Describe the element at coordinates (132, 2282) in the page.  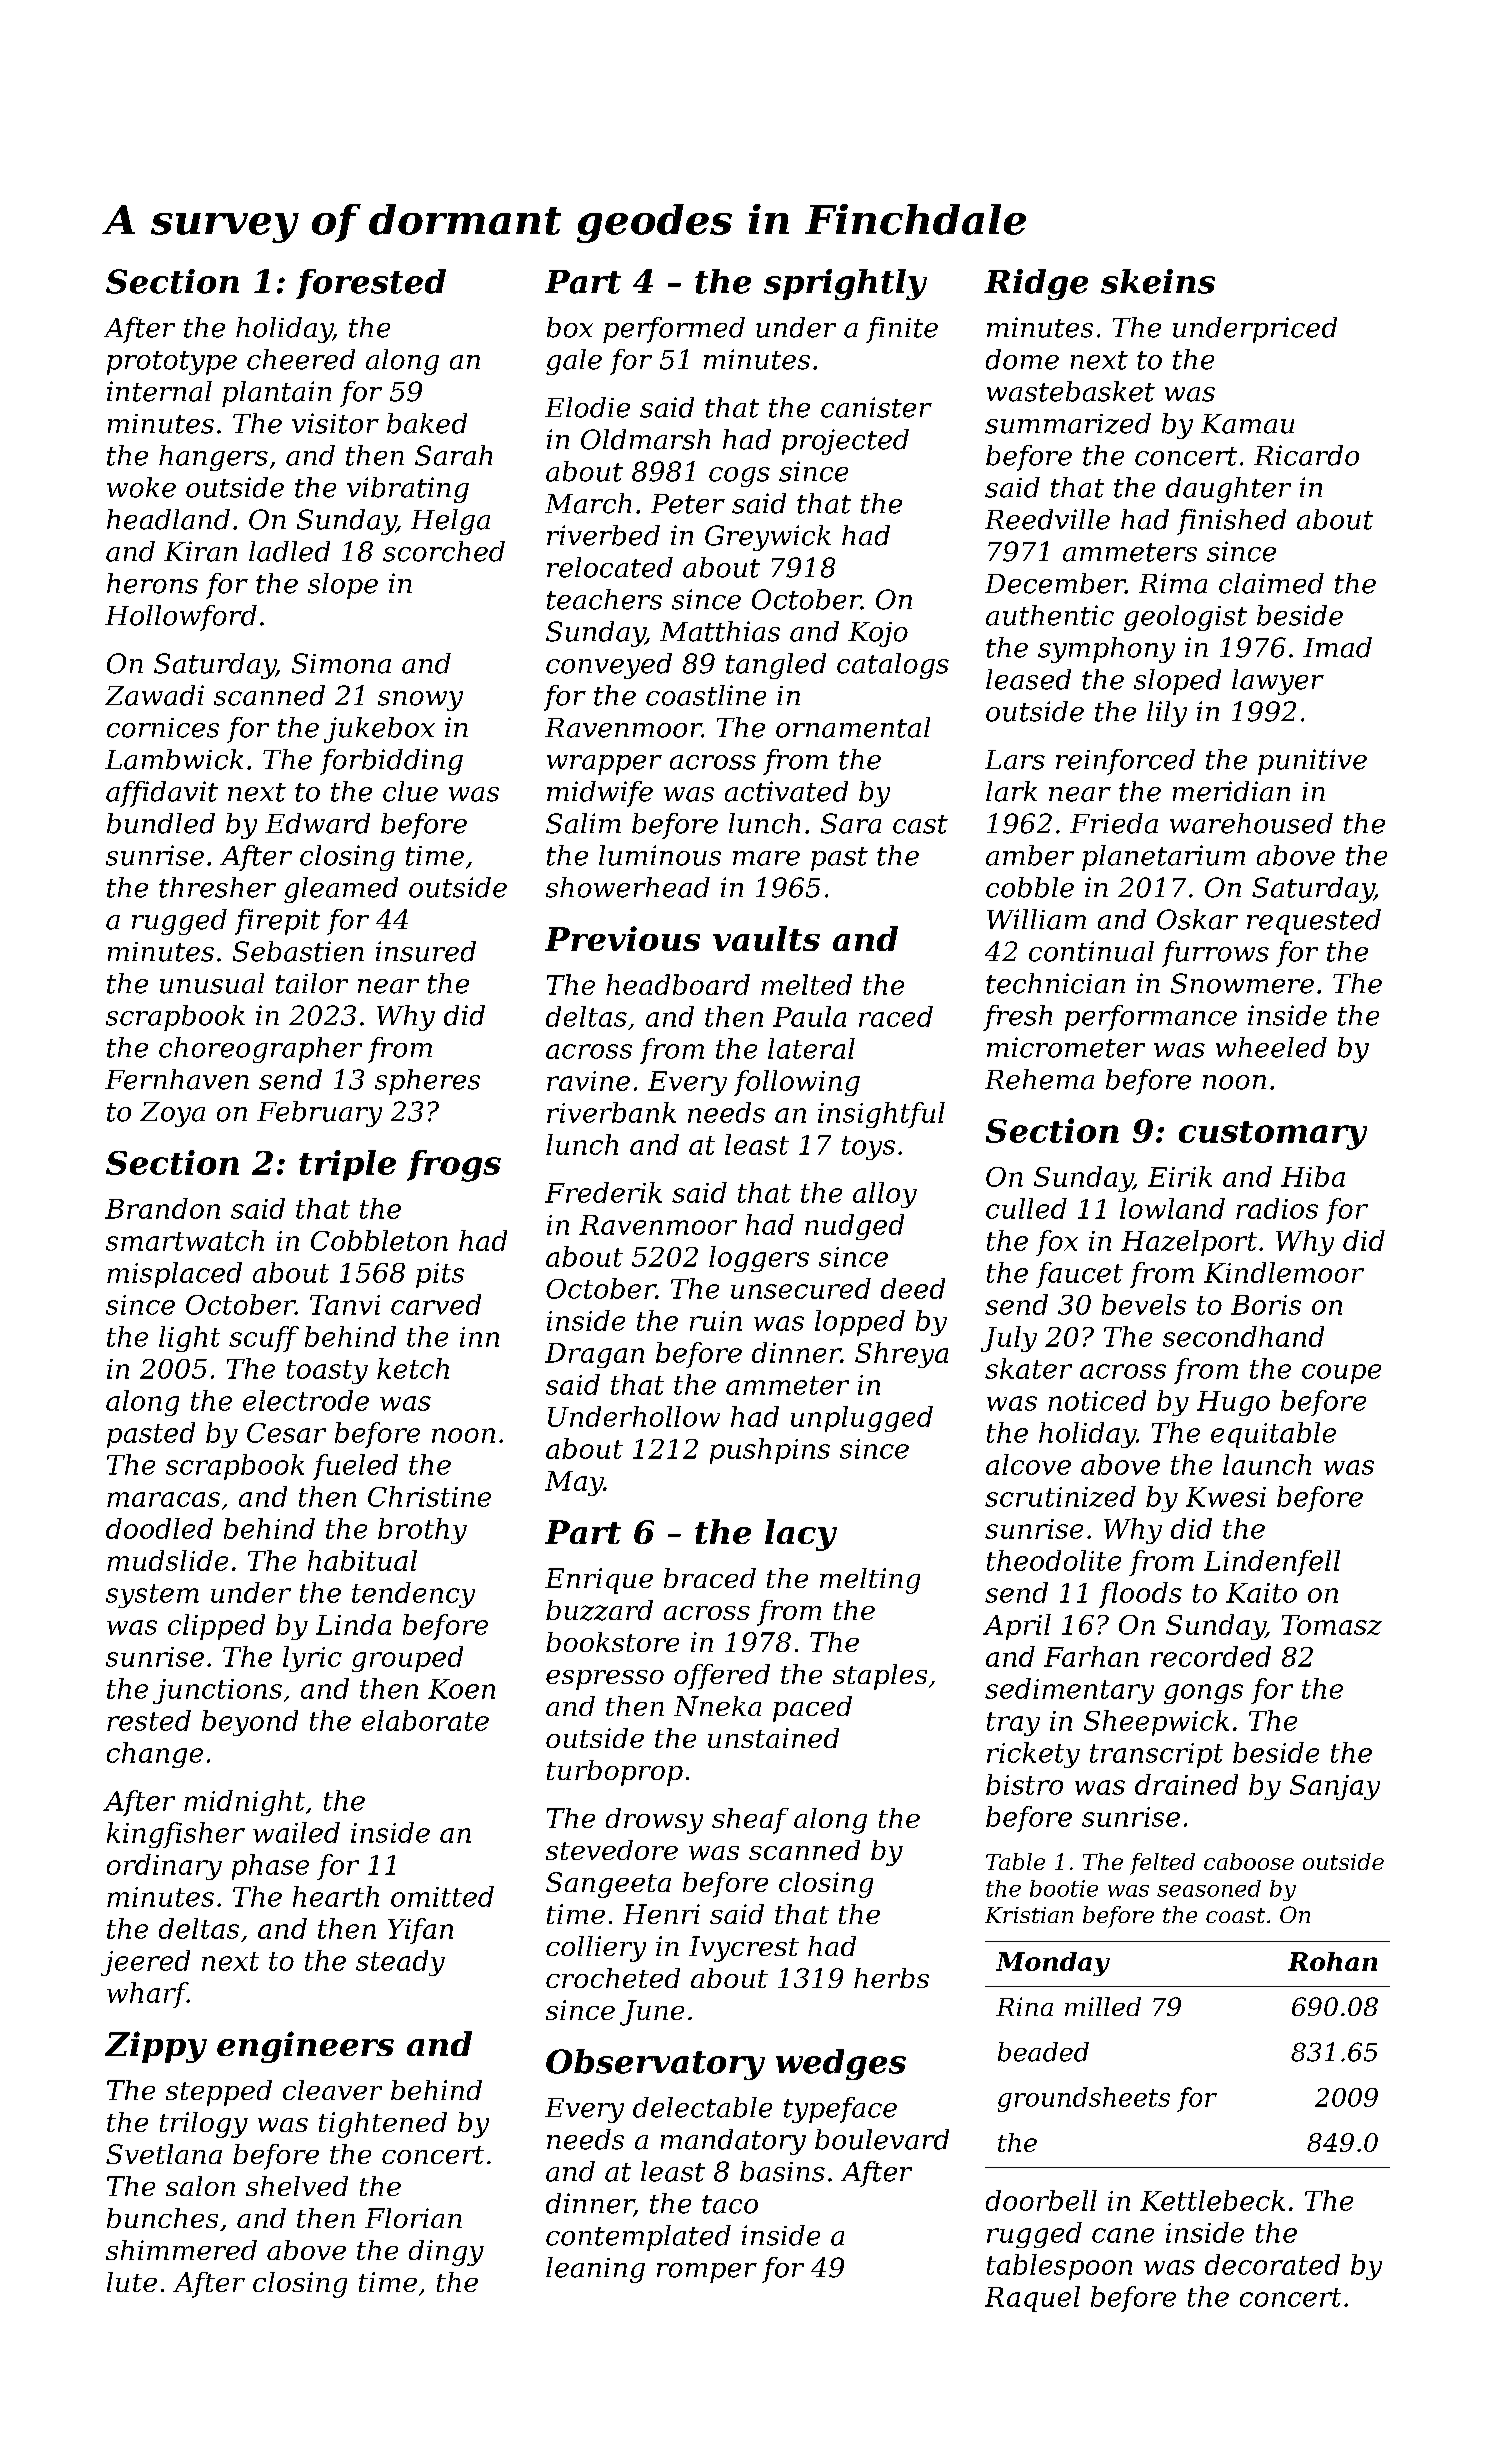
I see `lute` at that location.
